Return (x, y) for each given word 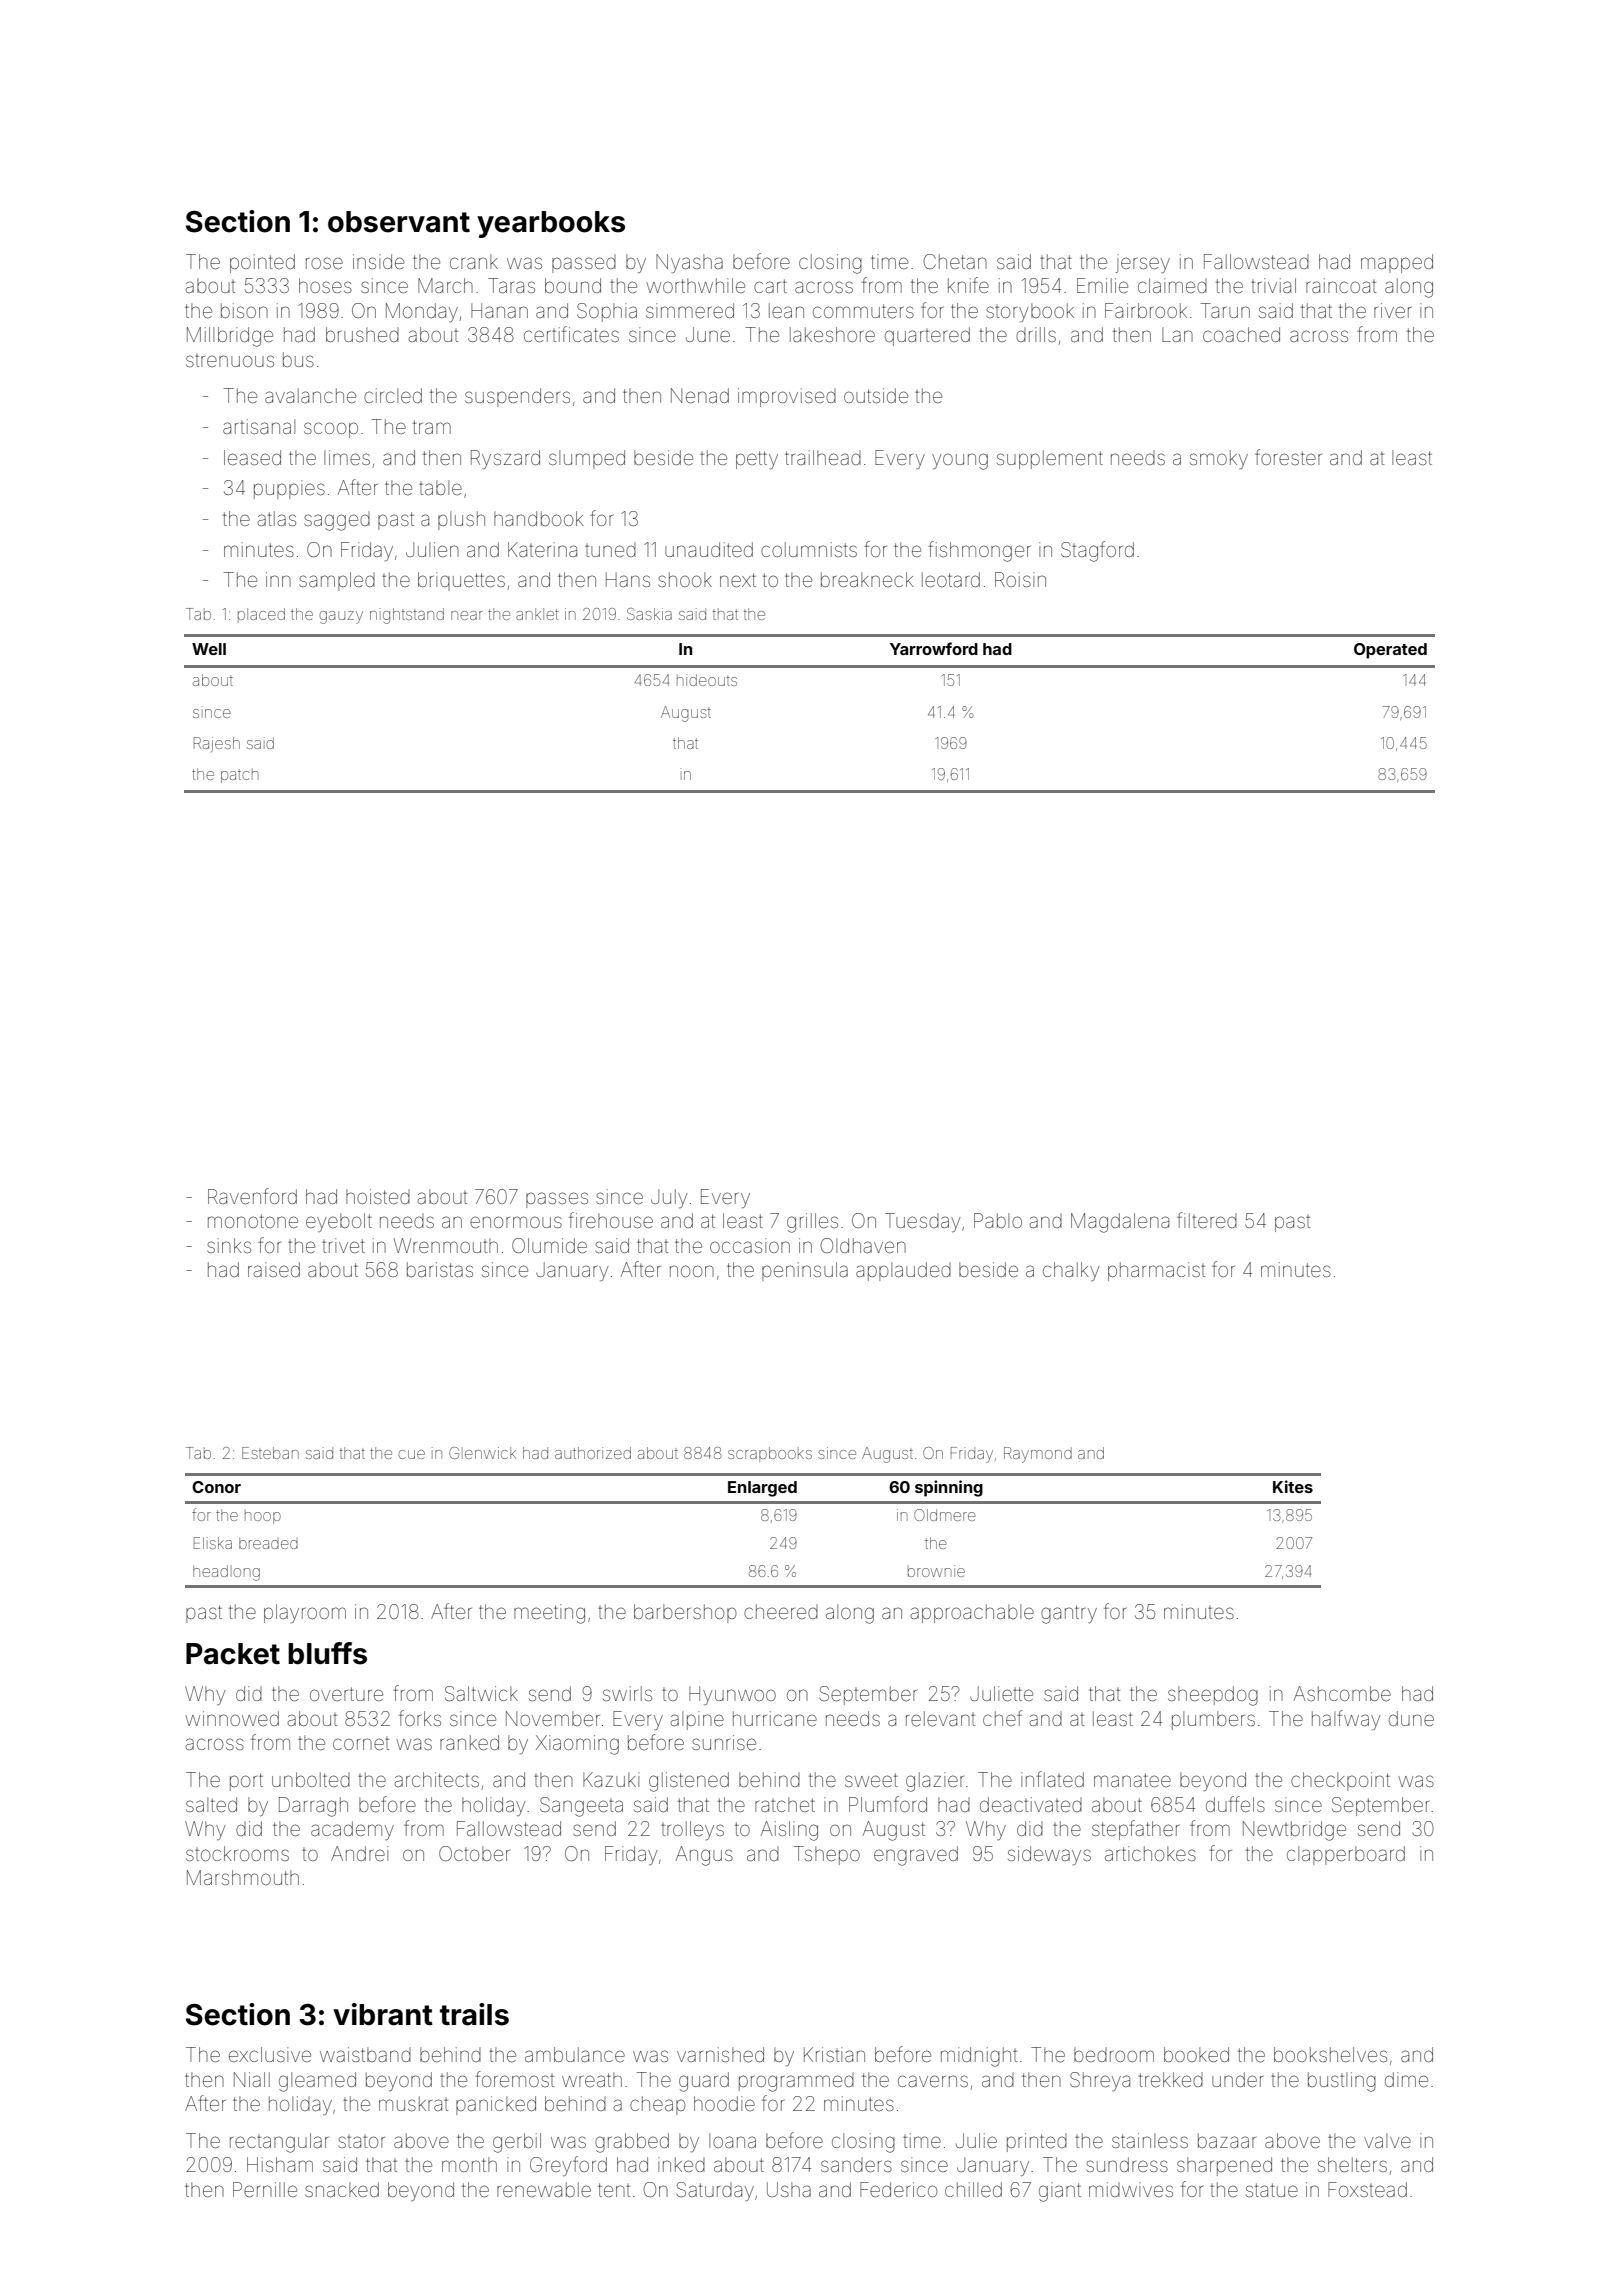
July (669, 1198)
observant (399, 222)
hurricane (775, 1718)
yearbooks (551, 224)
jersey (1143, 263)
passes (557, 1200)
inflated (1052, 1779)
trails (474, 2014)
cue (412, 1454)
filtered (1207, 1220)
